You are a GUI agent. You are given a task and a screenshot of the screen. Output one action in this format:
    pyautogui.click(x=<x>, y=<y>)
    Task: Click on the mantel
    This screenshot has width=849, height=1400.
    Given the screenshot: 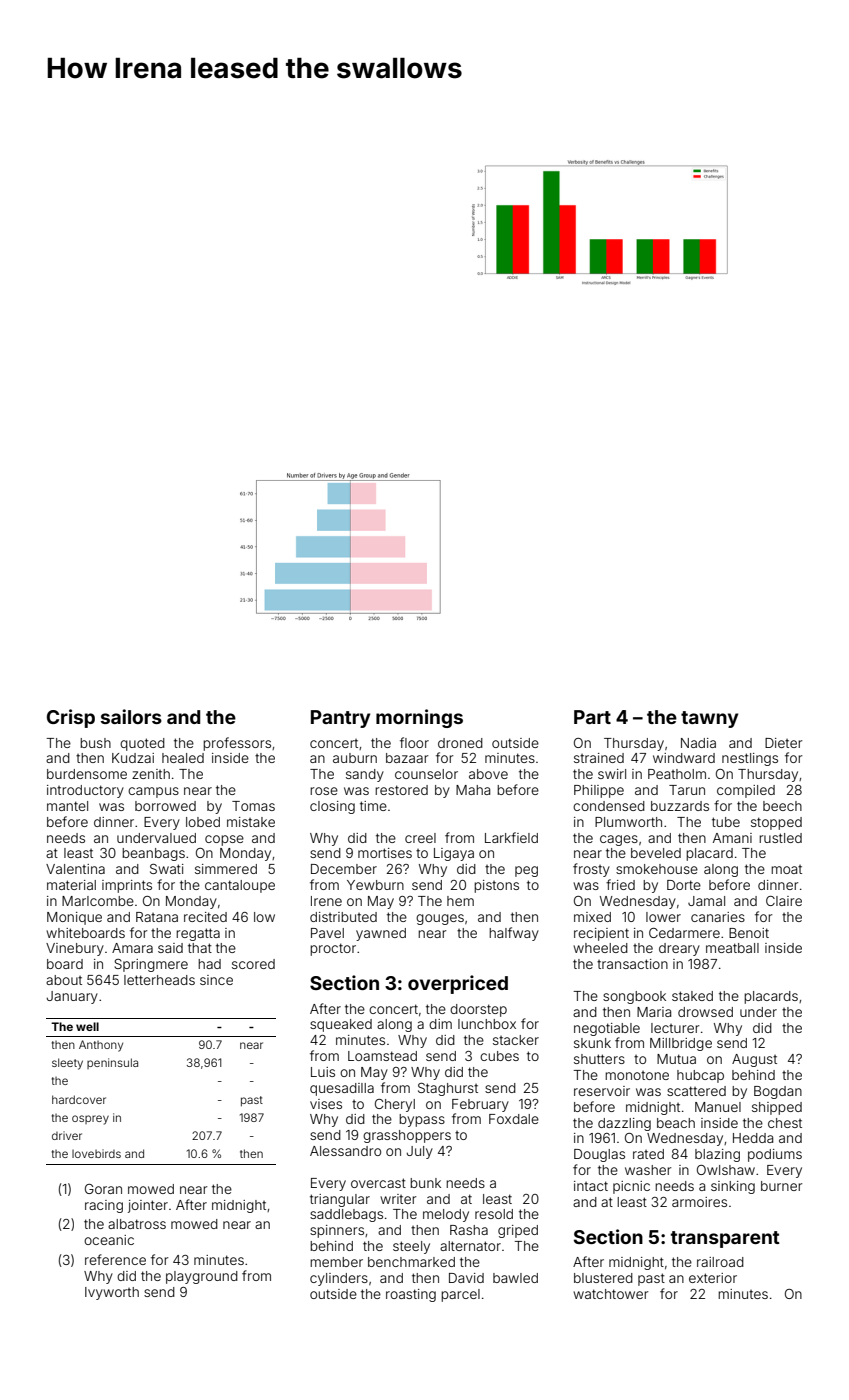 What is the action you would take?
    pyautogui.click(x=67, y=806)
